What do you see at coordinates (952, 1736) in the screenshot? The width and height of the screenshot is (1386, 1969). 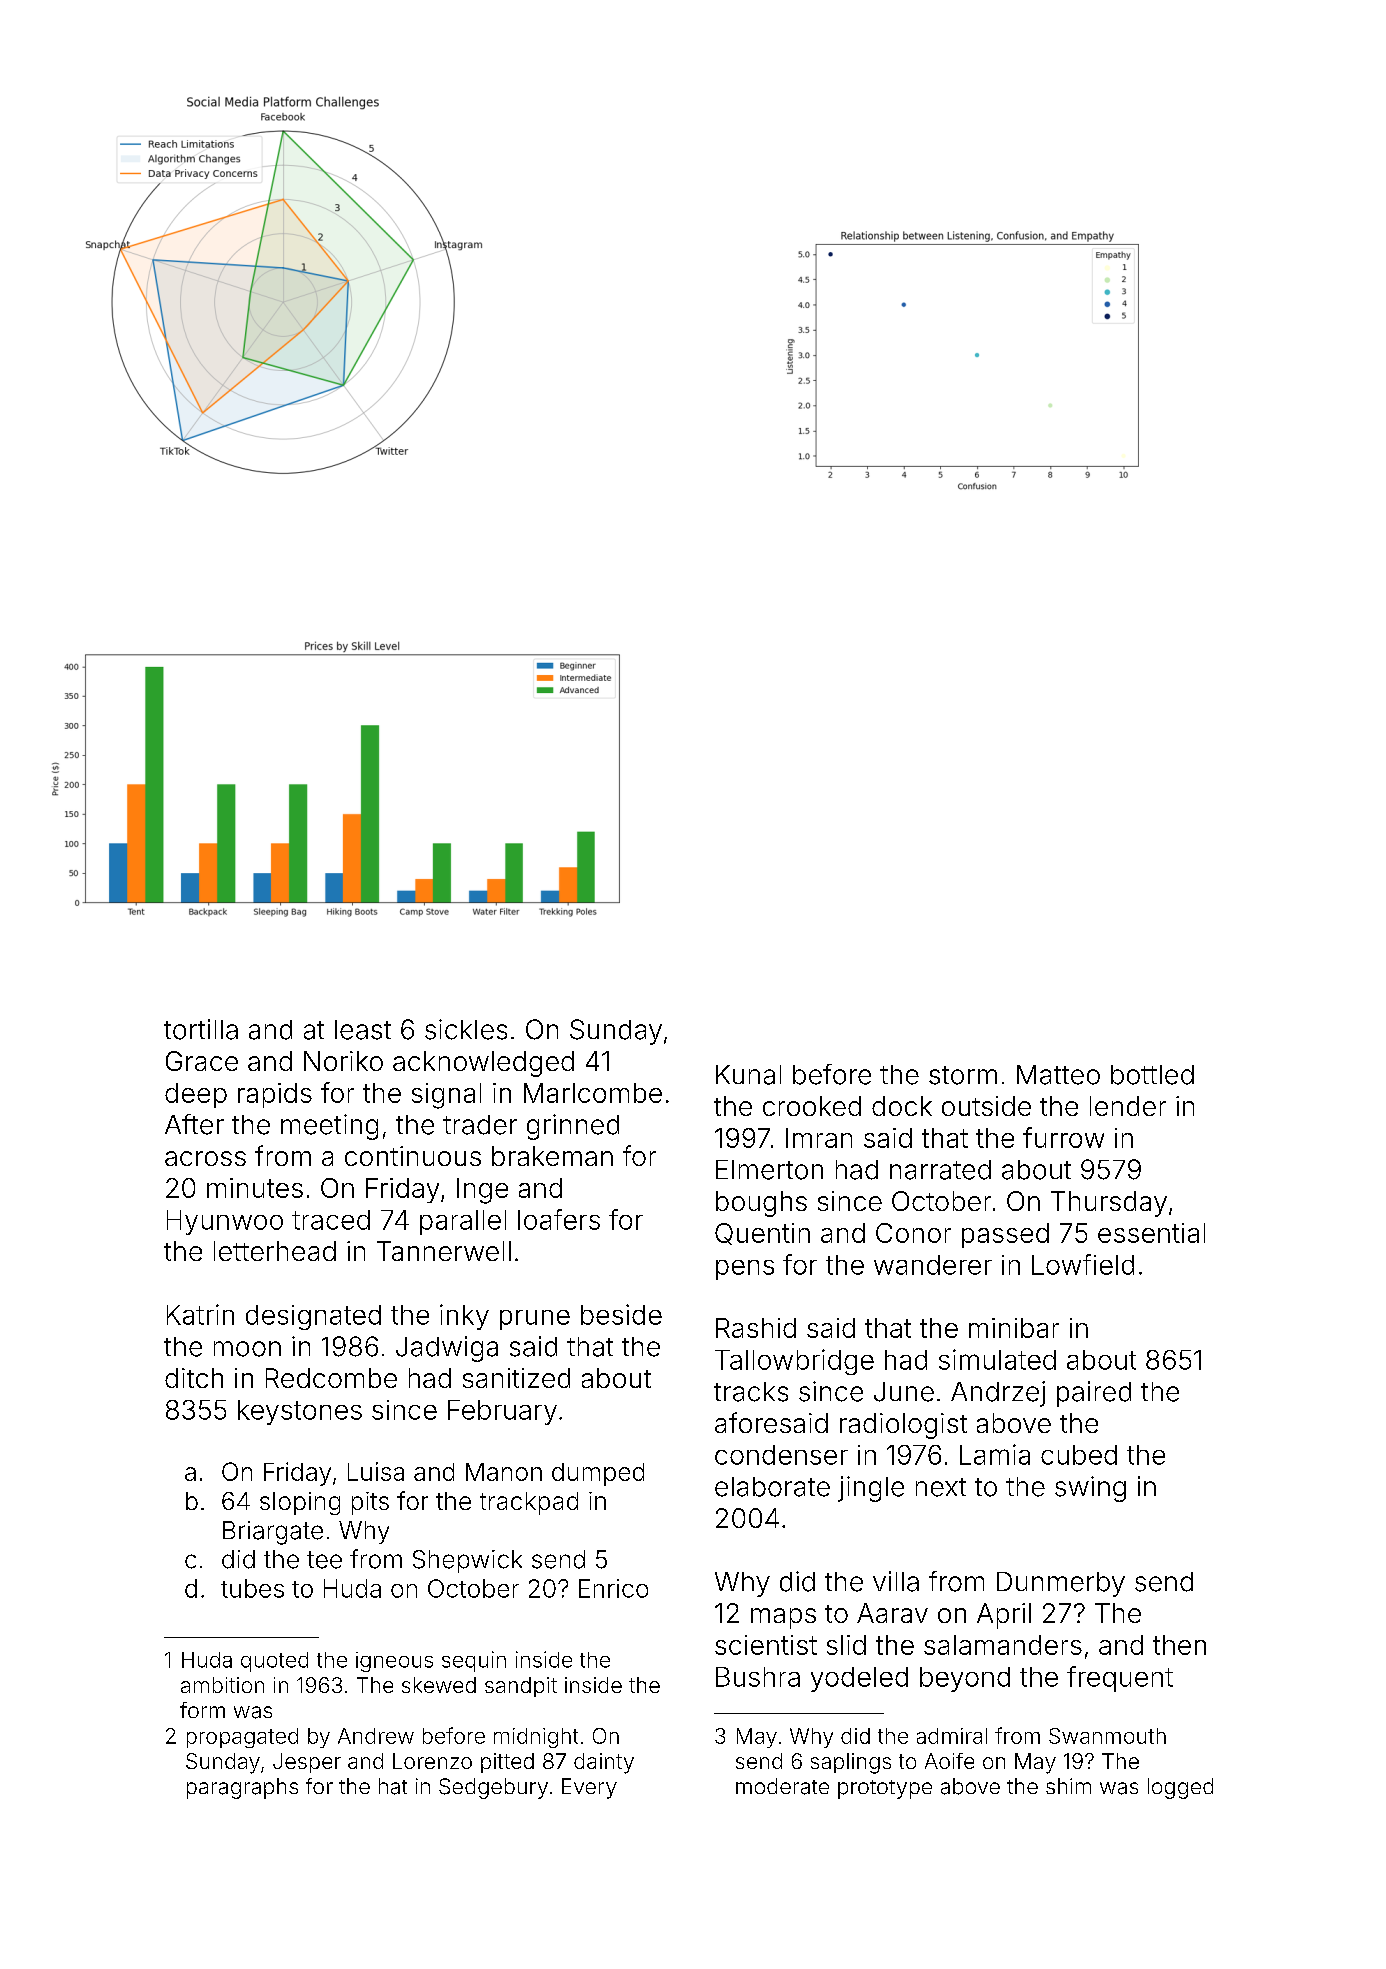 I see `admiral` at bounding box center [952, 1736].
